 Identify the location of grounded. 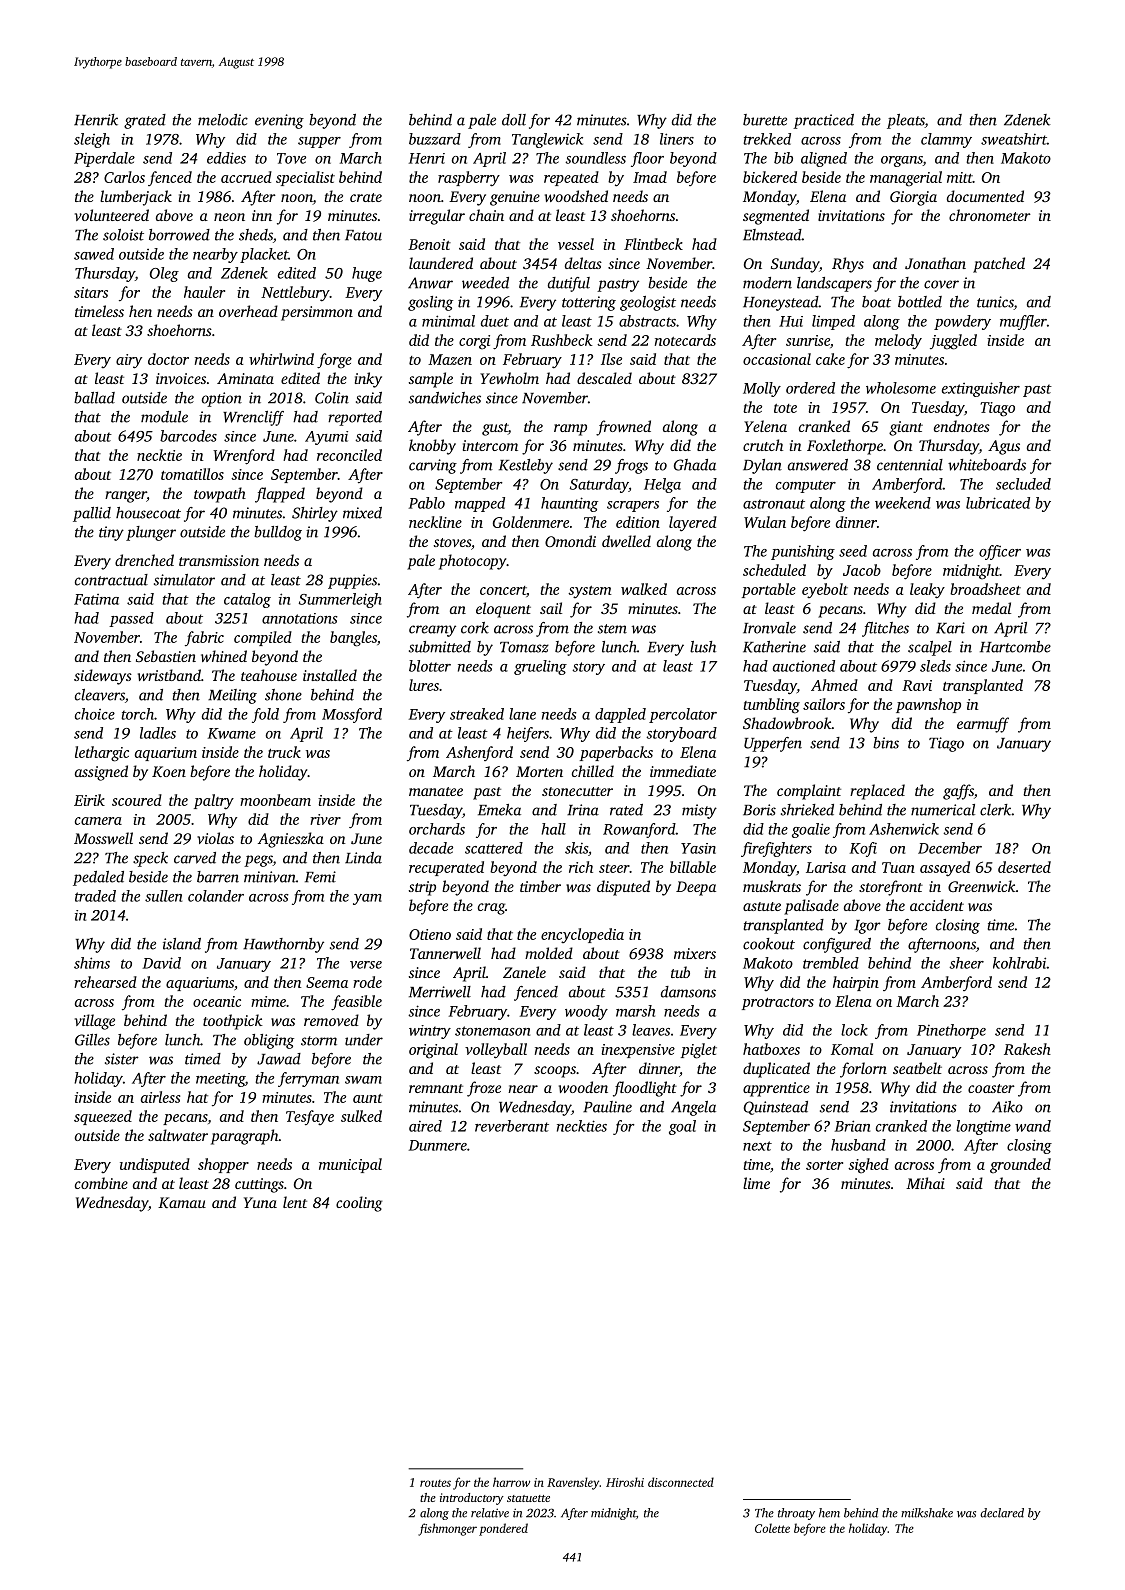
(1020, 1166).
